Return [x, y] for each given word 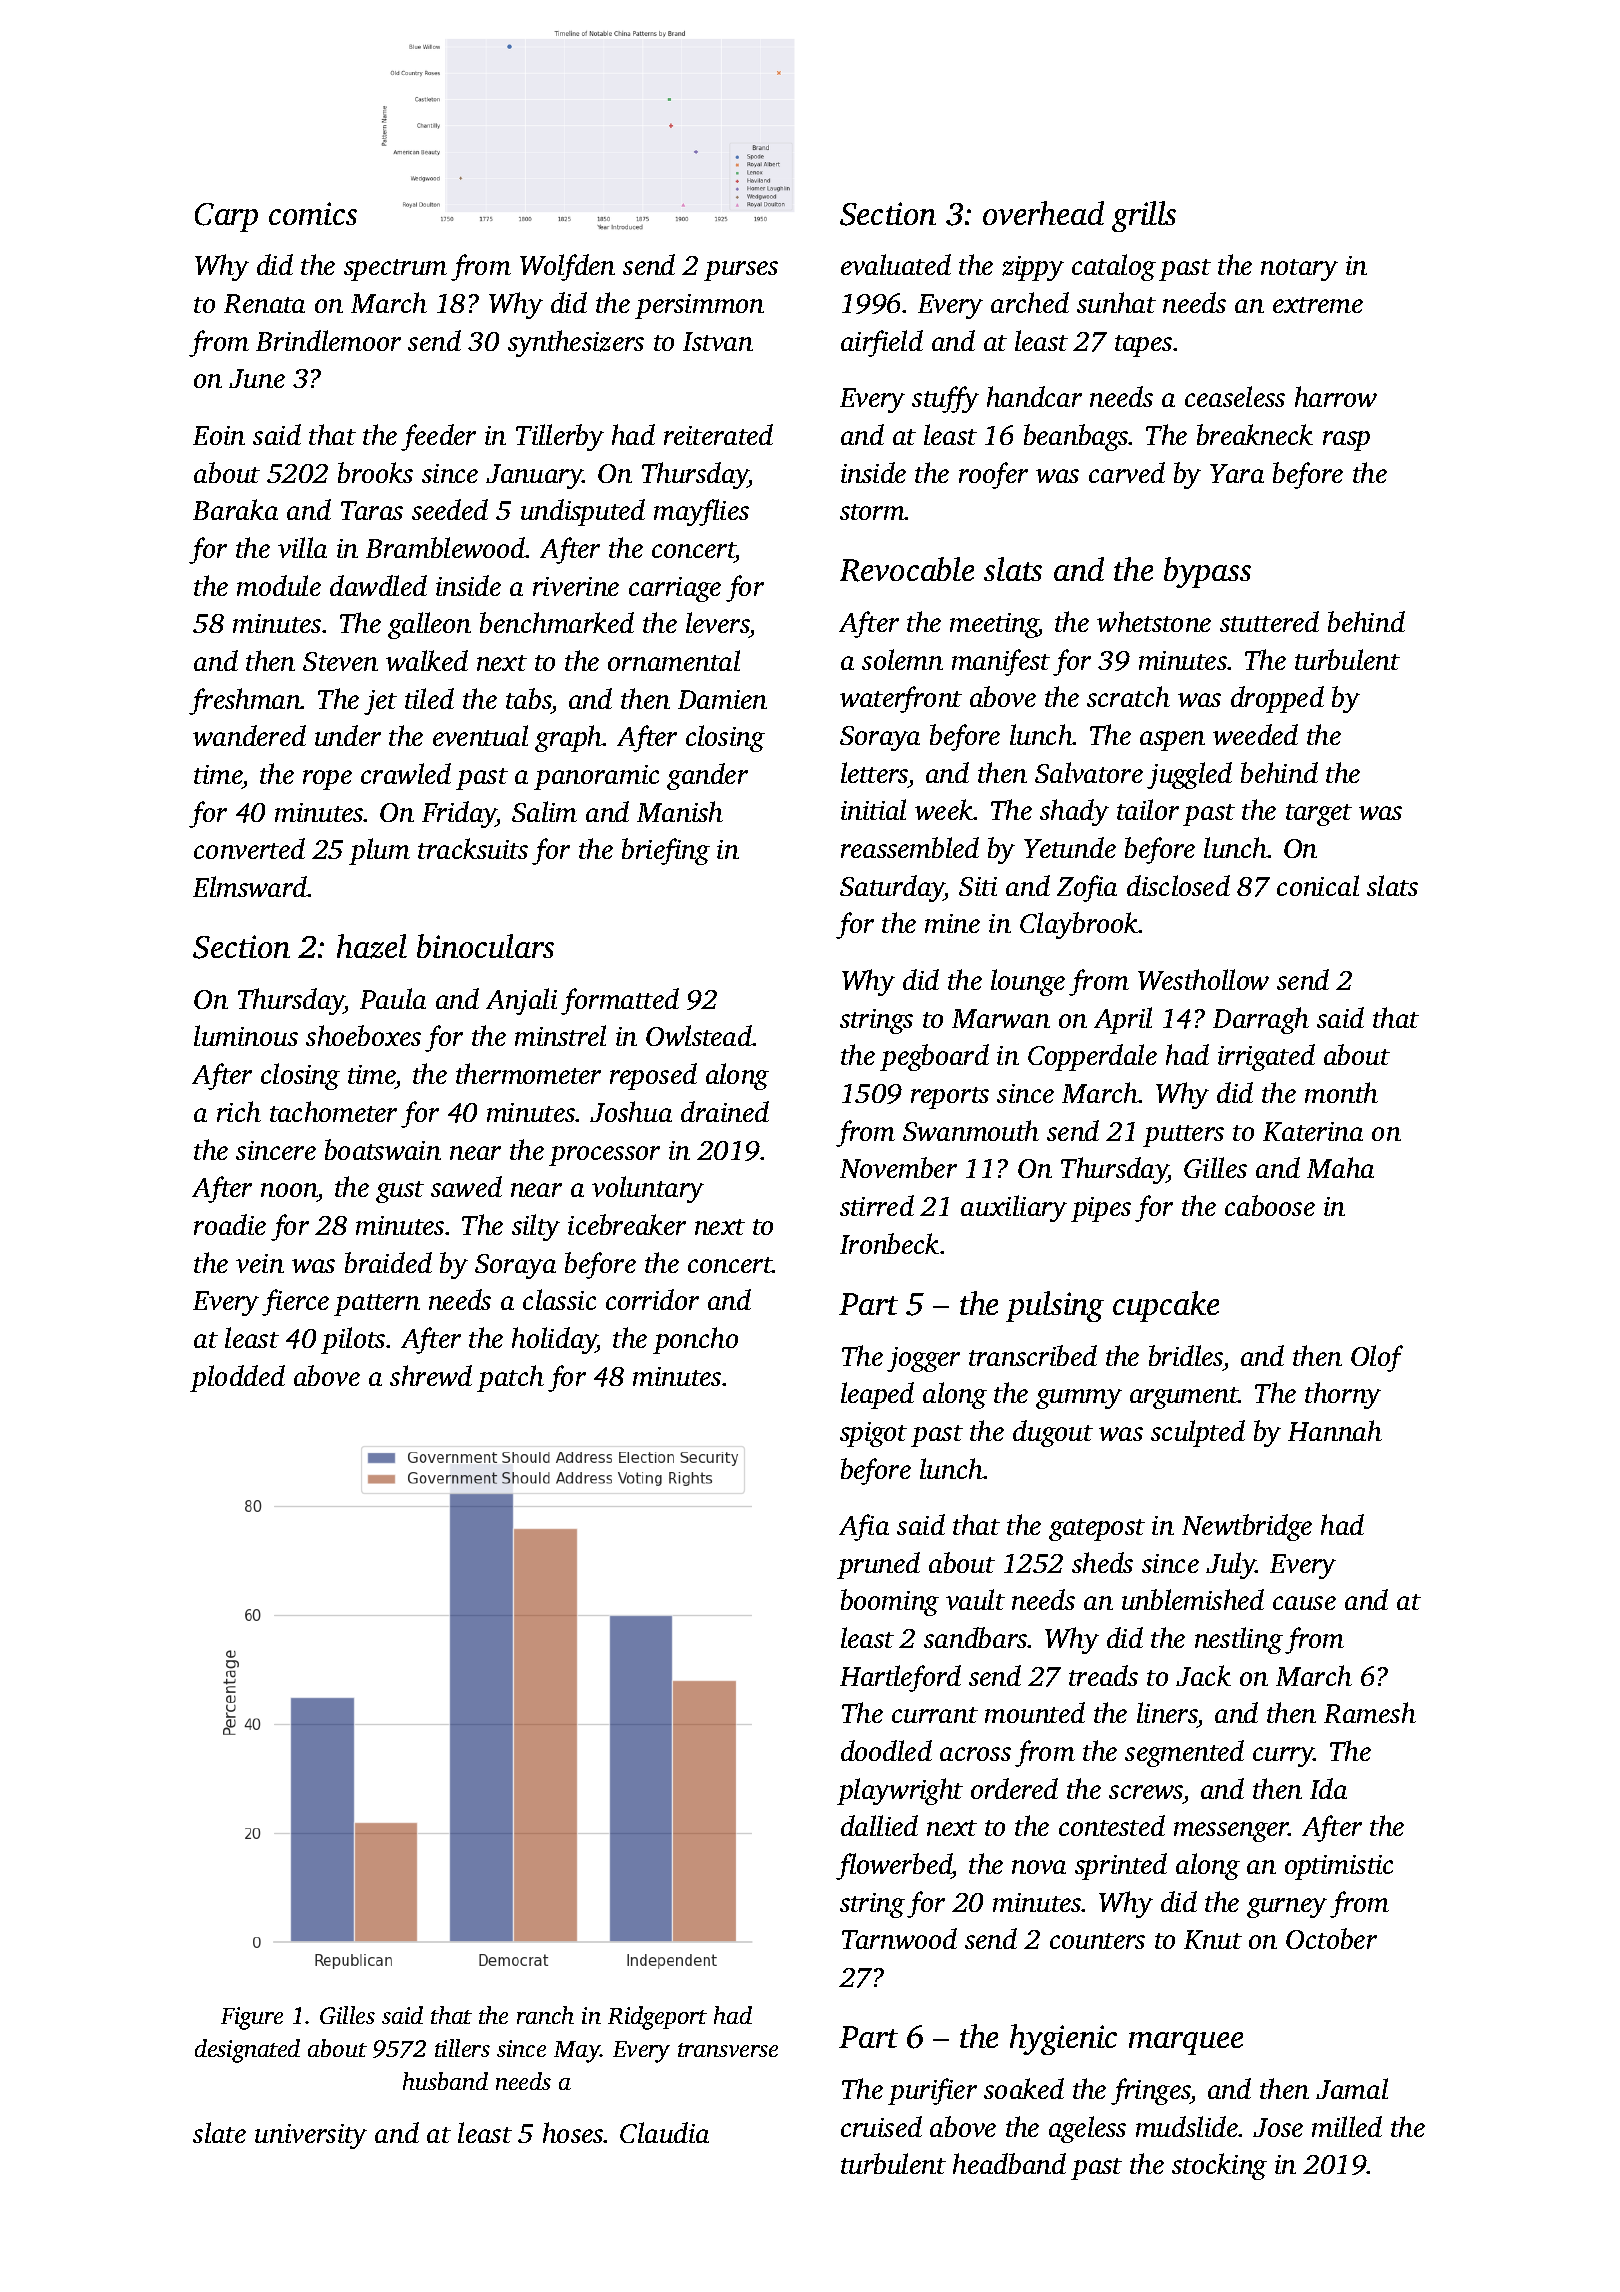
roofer [993, 475]
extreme [1318, 305]
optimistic [1339, 1867]
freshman [245, 701]
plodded [237, 1378]
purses [741, 271]
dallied [879, 1825]
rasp [1346, 441]
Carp [226, 217]
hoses [573, 2132]
